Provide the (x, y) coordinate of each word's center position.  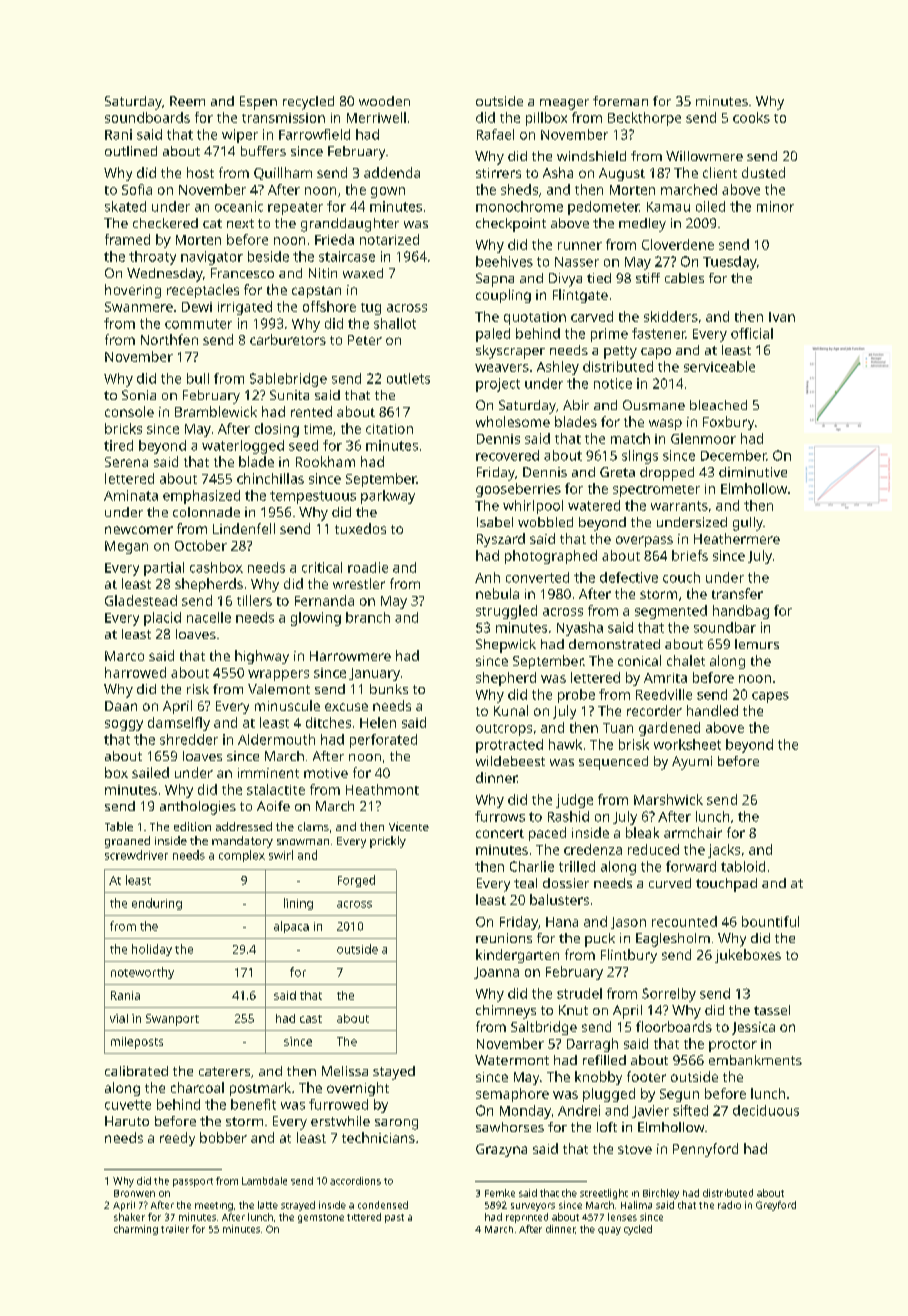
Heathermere (737, 538)
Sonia (139, 395)
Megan (126, 547)
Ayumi (692, 763)
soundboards (147, 117)
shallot (395, 323)
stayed (394, 1073)
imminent (268, 773)
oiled (710, 206)
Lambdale (264, 1181)
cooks (751, 117)
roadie (368, 567)
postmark (260, 1089)
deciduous (766, 1110)
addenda (392, 172)
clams (313, 826)
